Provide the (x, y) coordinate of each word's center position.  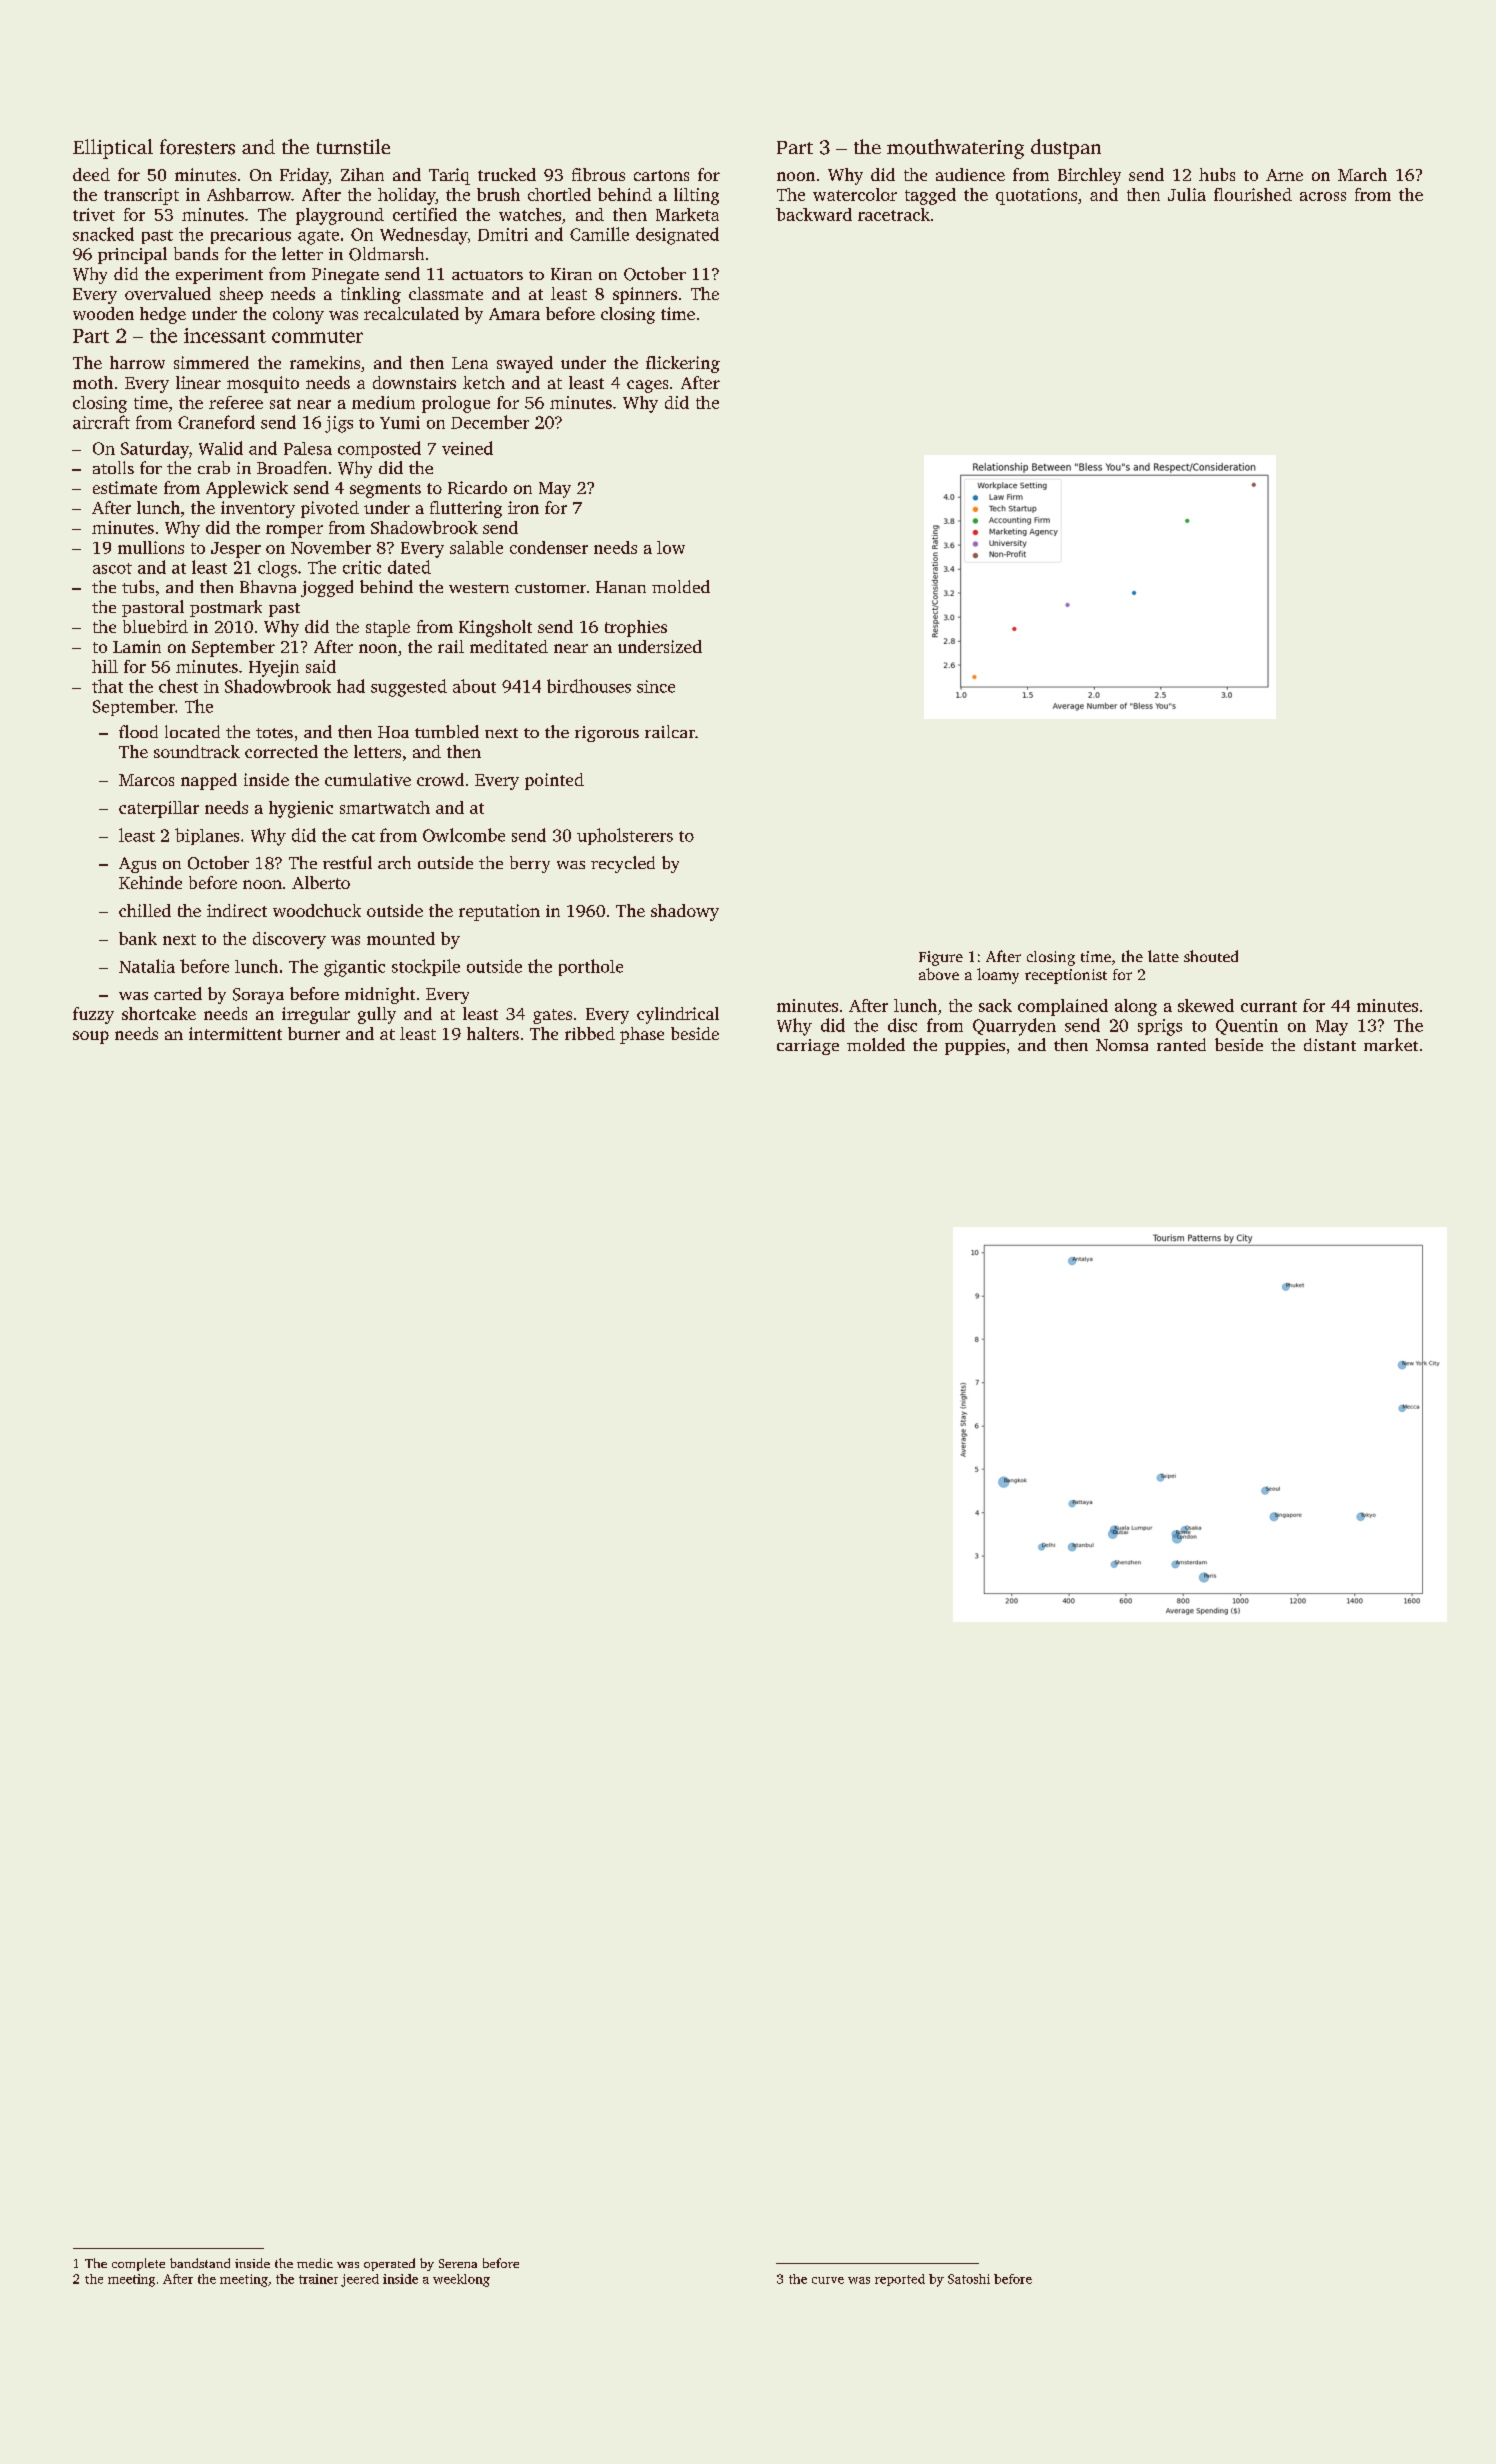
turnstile (353, 147)
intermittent (235, 1033)
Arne (1284, 175)
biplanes (207, 836)
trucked (507, 174)
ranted (1181, 1044)
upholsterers (625, 836)
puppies (975, 1047)
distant (1330, 1044)
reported (900, 2280)
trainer (318, 2279)
